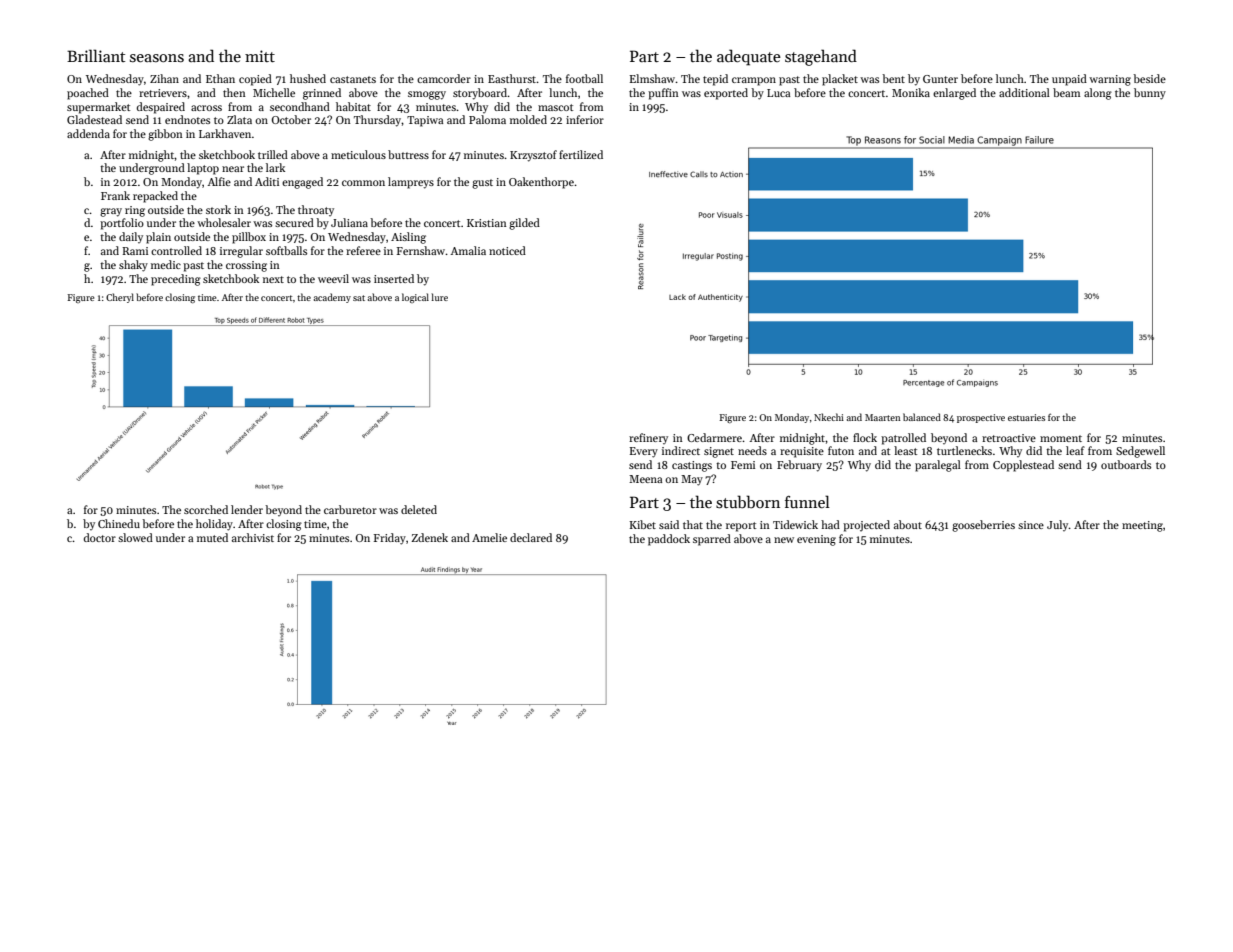  Describe the element at coordinates (1069, 80) in the screenshot. I see `unpaid` at that location.
